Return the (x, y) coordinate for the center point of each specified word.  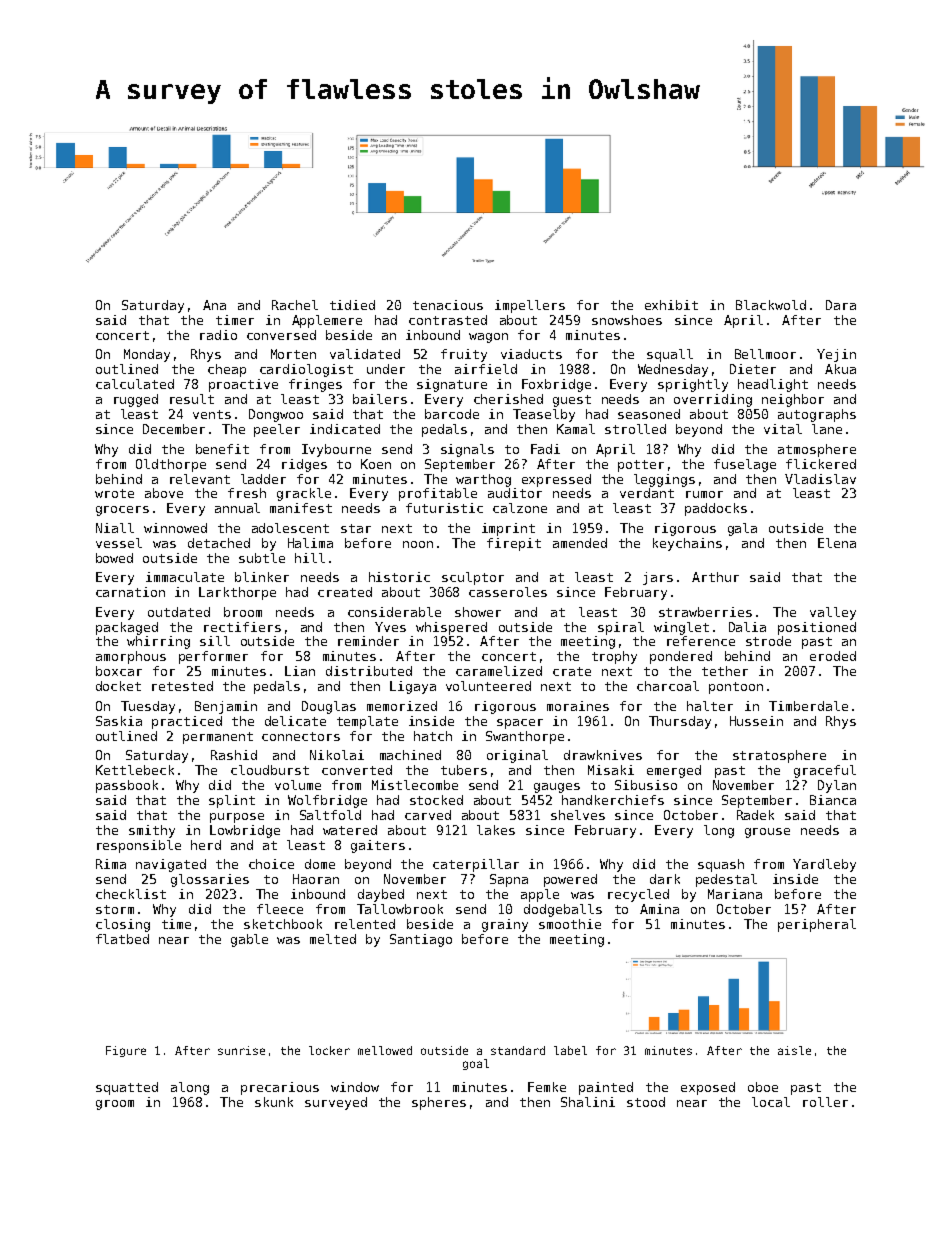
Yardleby (824, 865)
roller (825, 1102)
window (355, 1087)
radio (218, 335)
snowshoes (627, 320)
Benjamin (226, 707)
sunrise (241, 1050)
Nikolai (337, 755)
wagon (488, 338)
